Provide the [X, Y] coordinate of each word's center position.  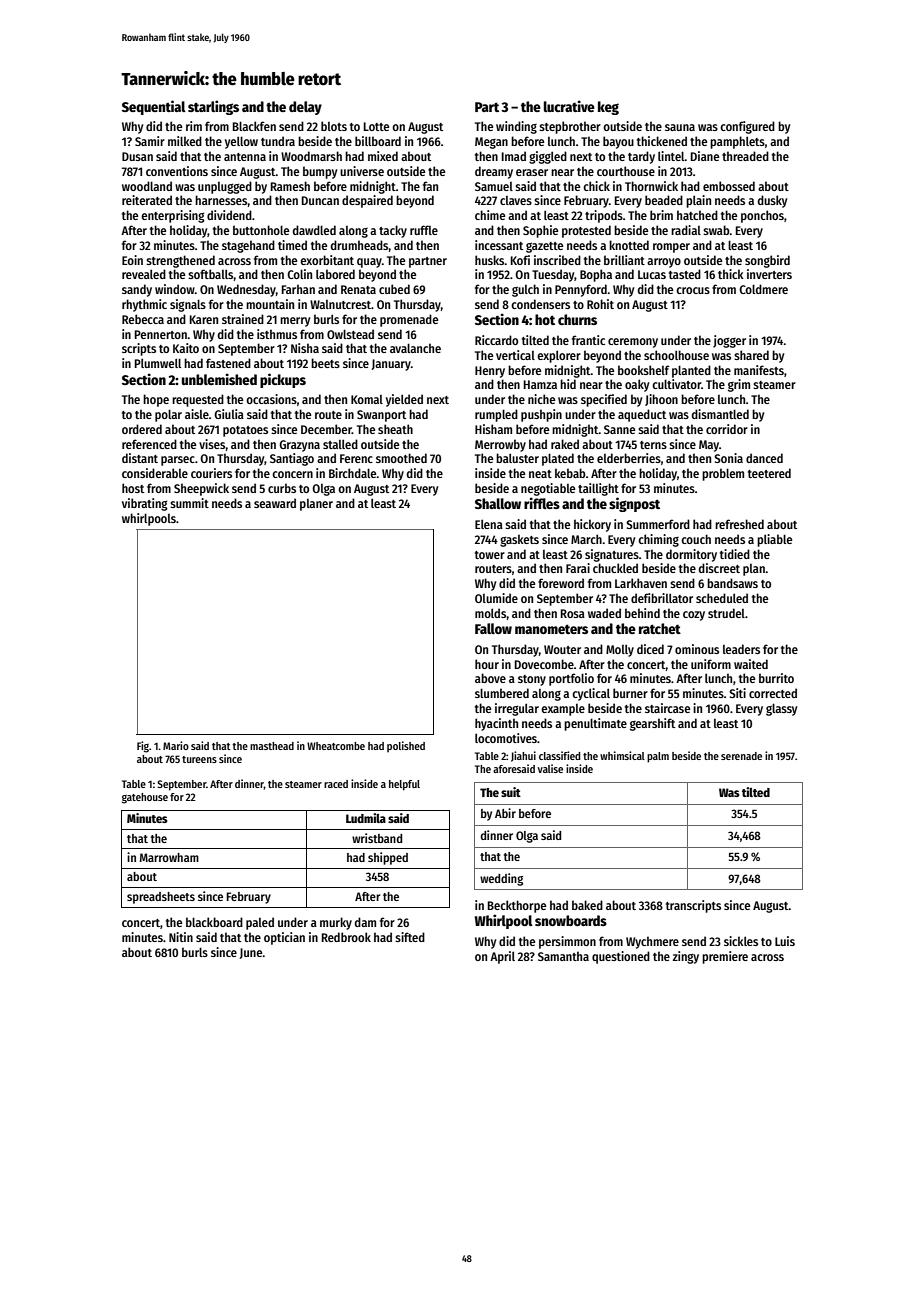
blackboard [214, 922]
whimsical [622, 755]
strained [243, 319]
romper [671, 248]
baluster [517, 458]
